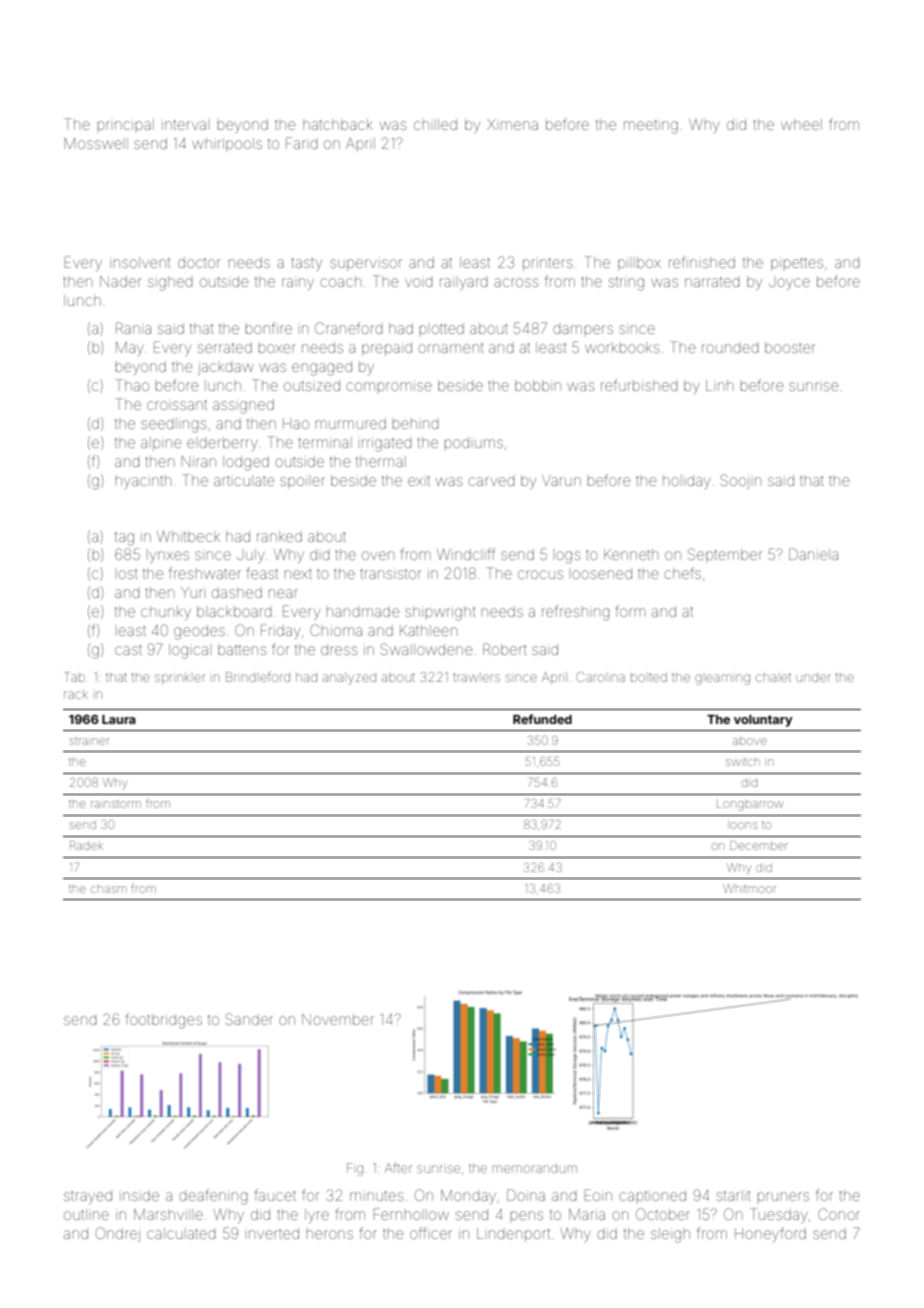 Image resolution: width=924 pixels, height=1308 pixels. What do you see at coordinates (96, 143) in the page?
I see `Mosswell` at bounding box center [96, 143].
